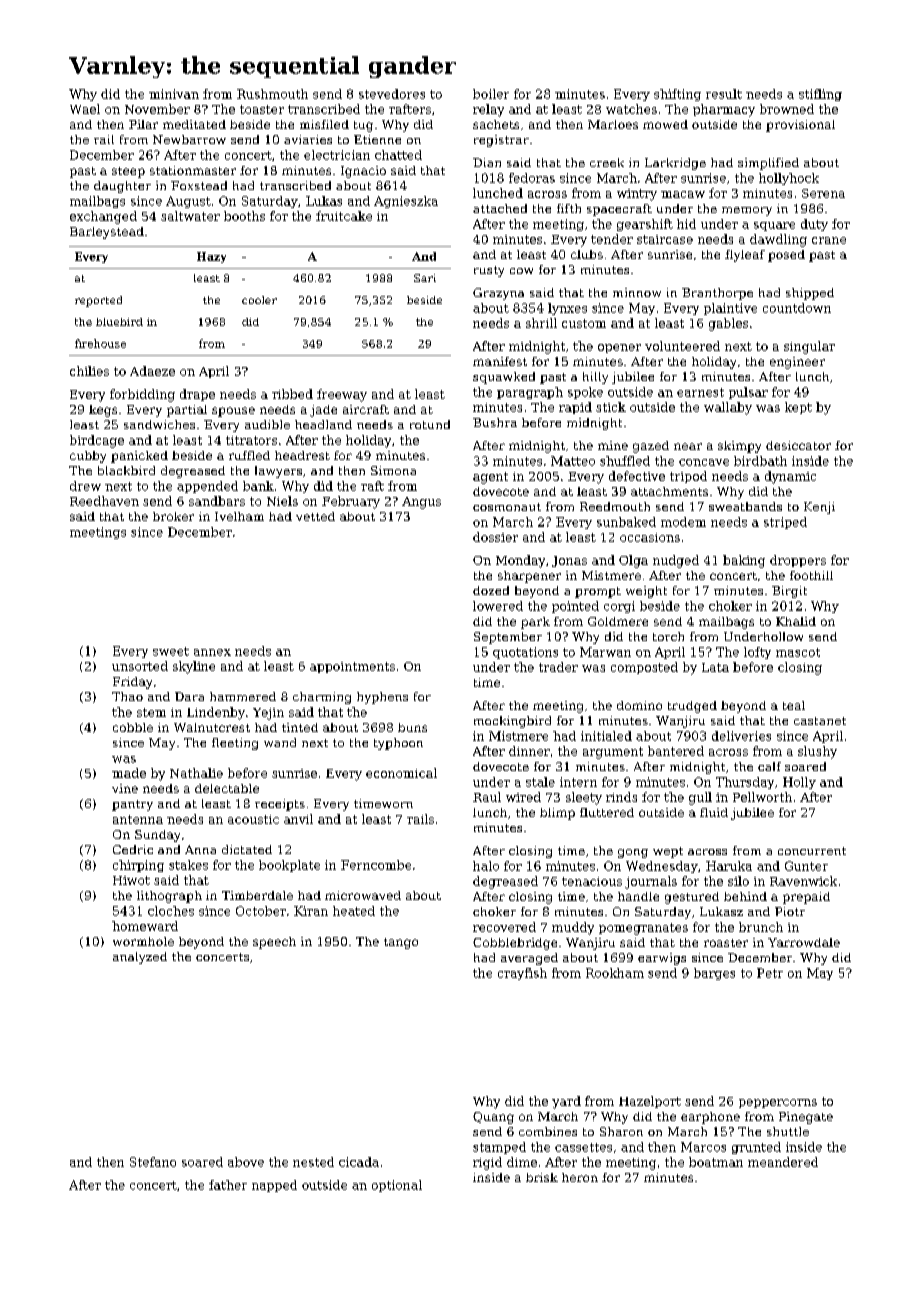 The height and width of the screenshot is (1308, 924). Describe the element at coordinates (806, 1118) in the screenshot. I see `Pinegate` at that location.
